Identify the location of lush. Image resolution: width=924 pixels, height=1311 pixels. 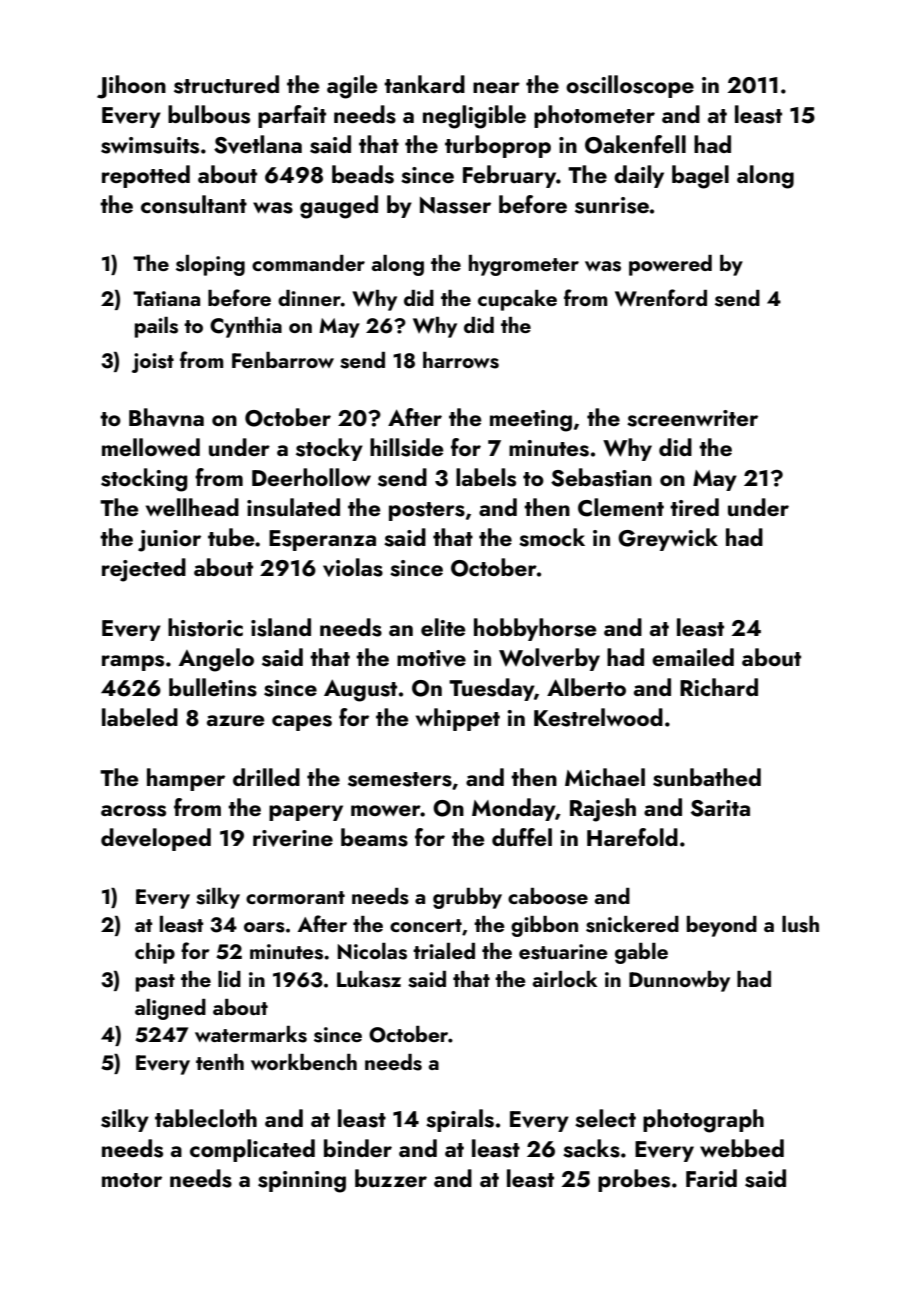
(800, 924).
